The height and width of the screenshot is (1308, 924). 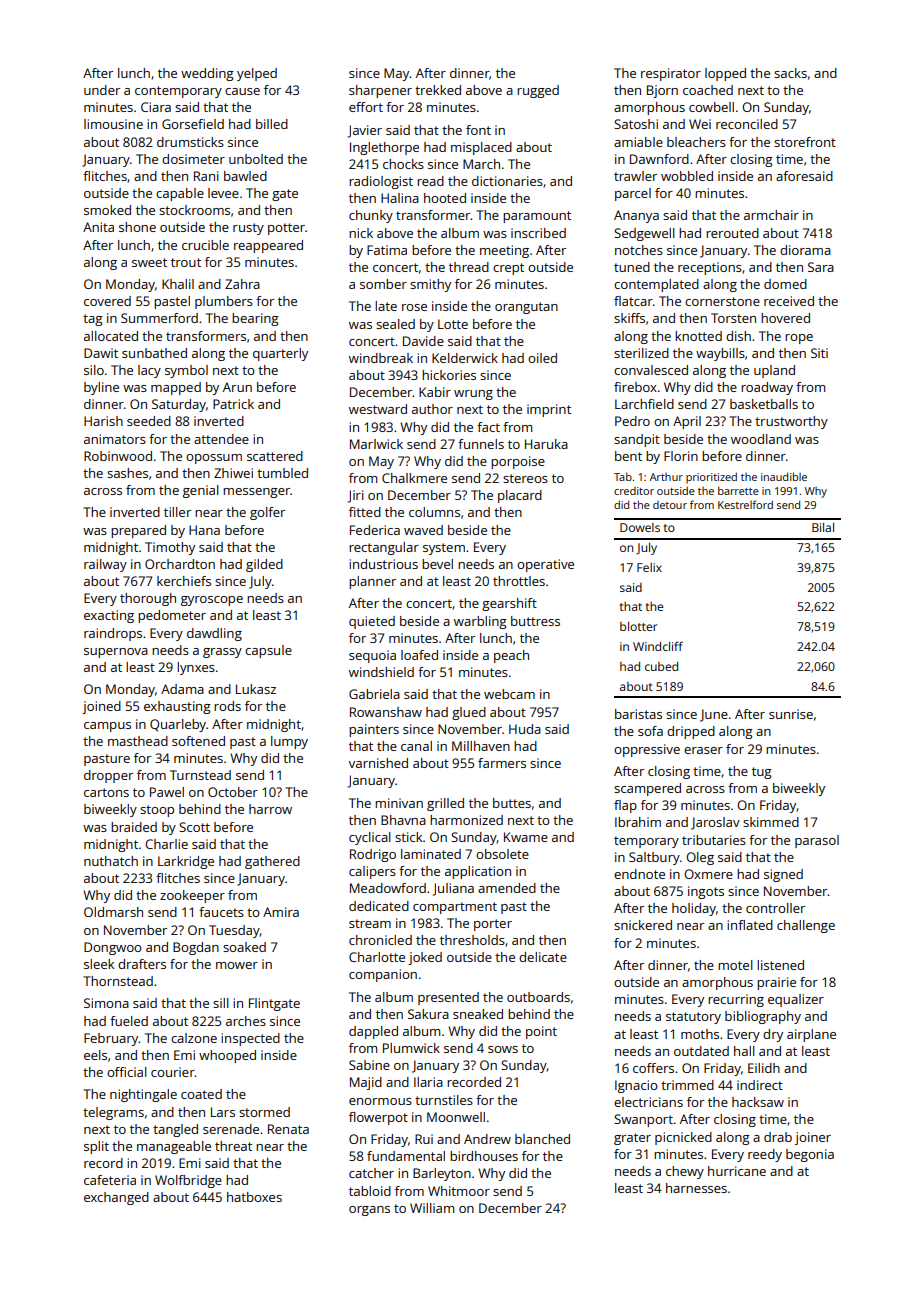 I want to click on Bilal, so click(x=823, y=527).
